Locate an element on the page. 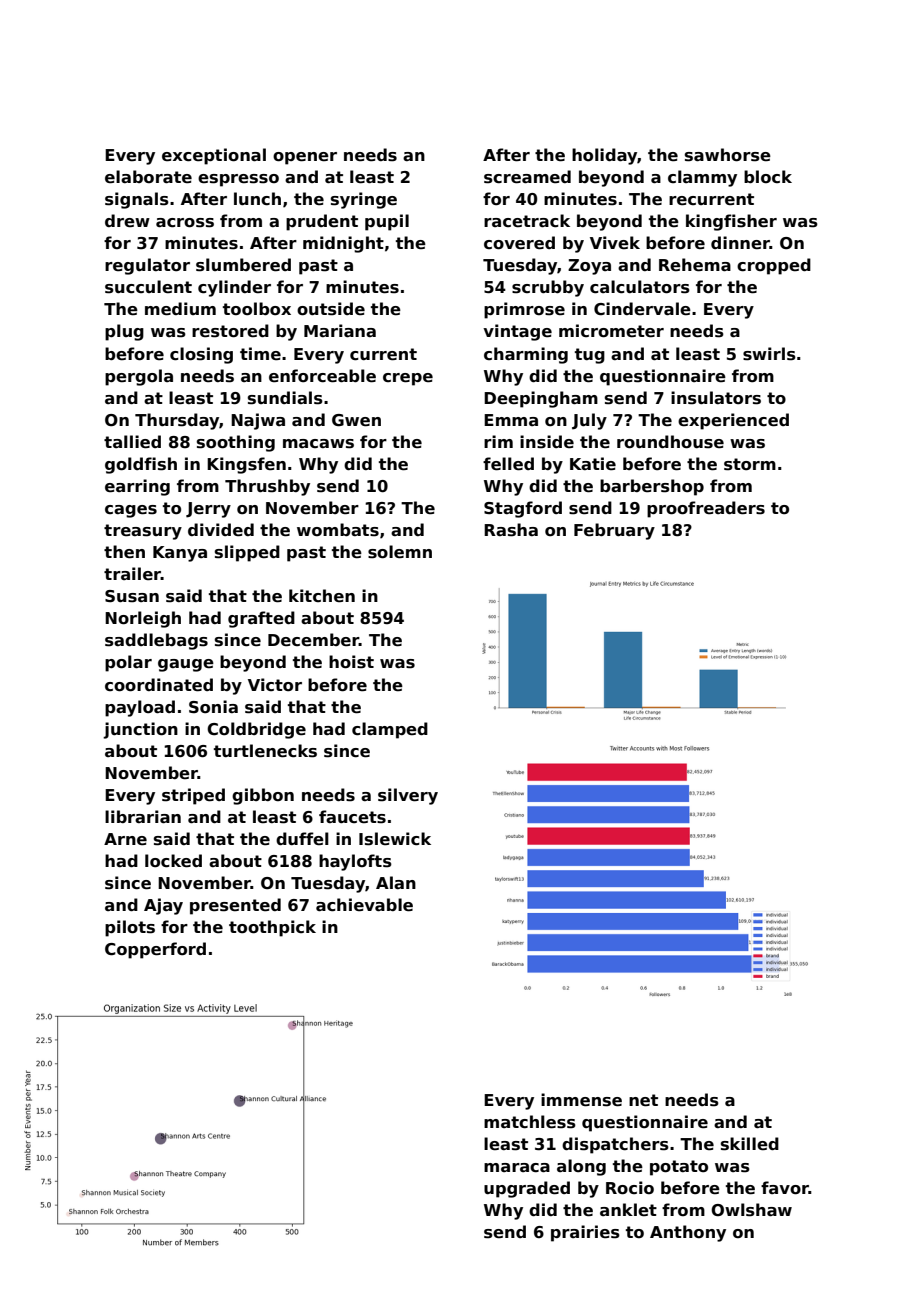 The height and width of the page is (1314, 924). storm is located at coordinates (750, 464).
